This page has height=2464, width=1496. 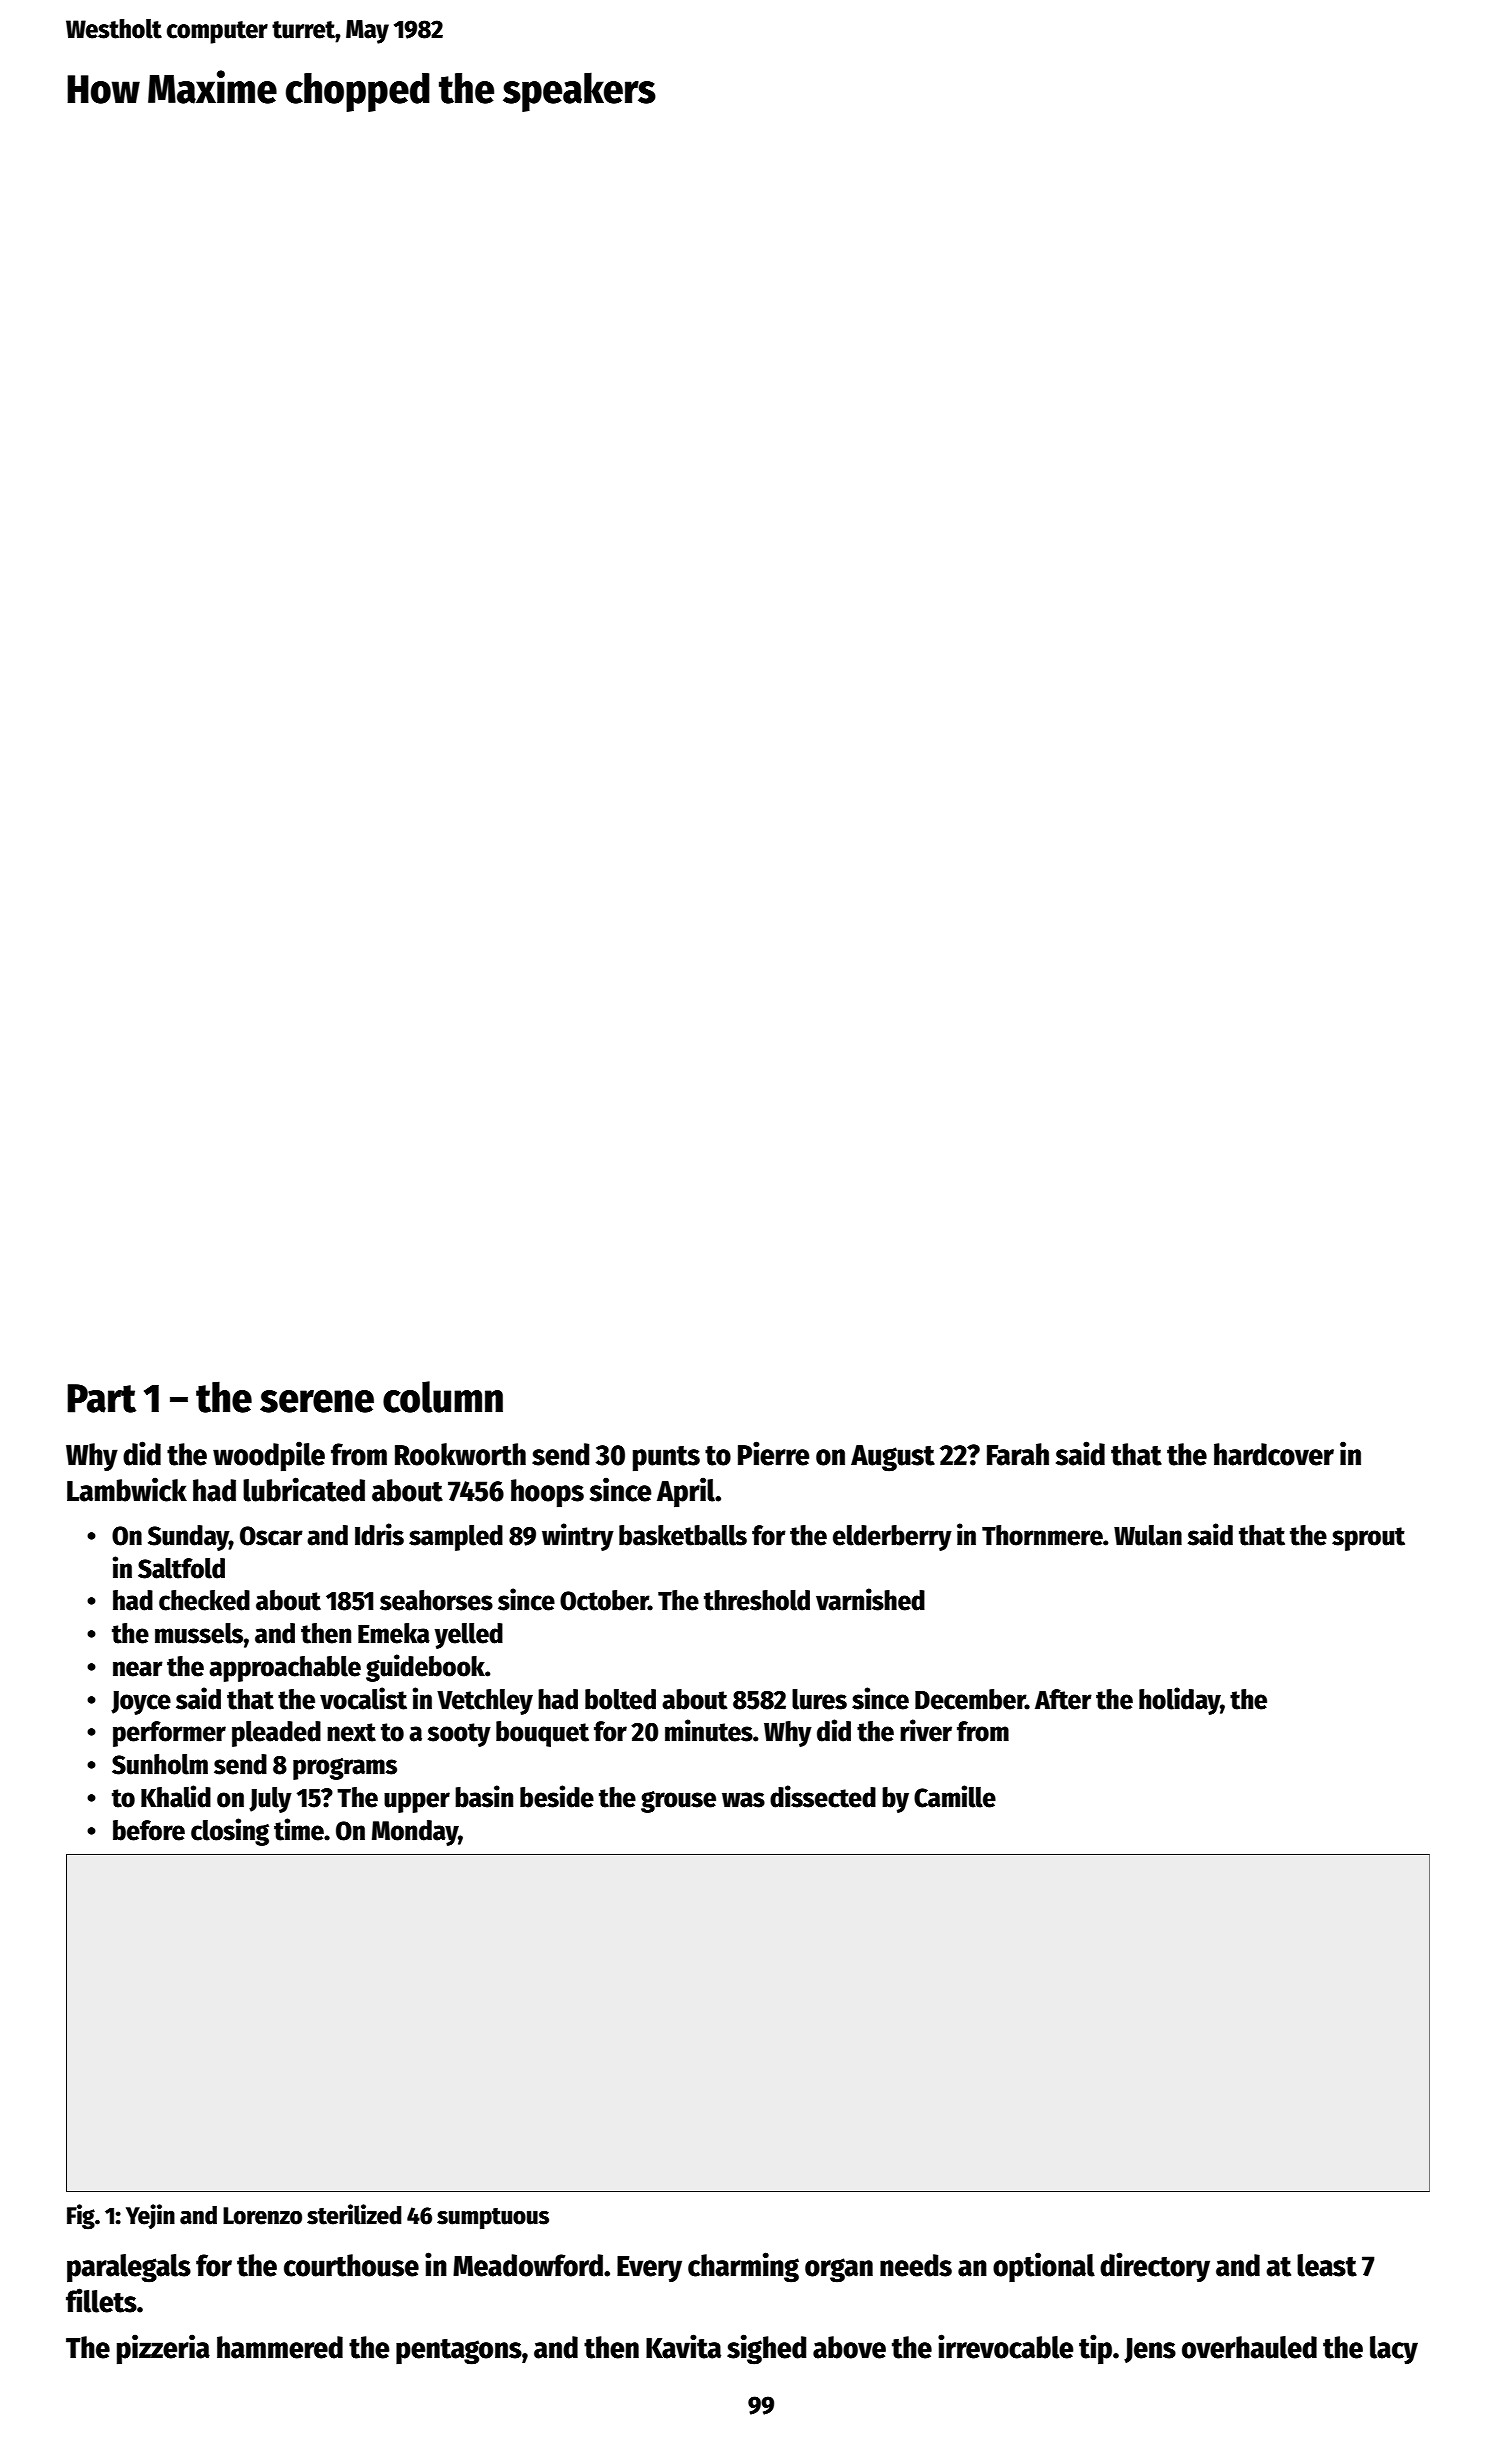 I want to click on Lambwick, so click(x=127, y=1489).
